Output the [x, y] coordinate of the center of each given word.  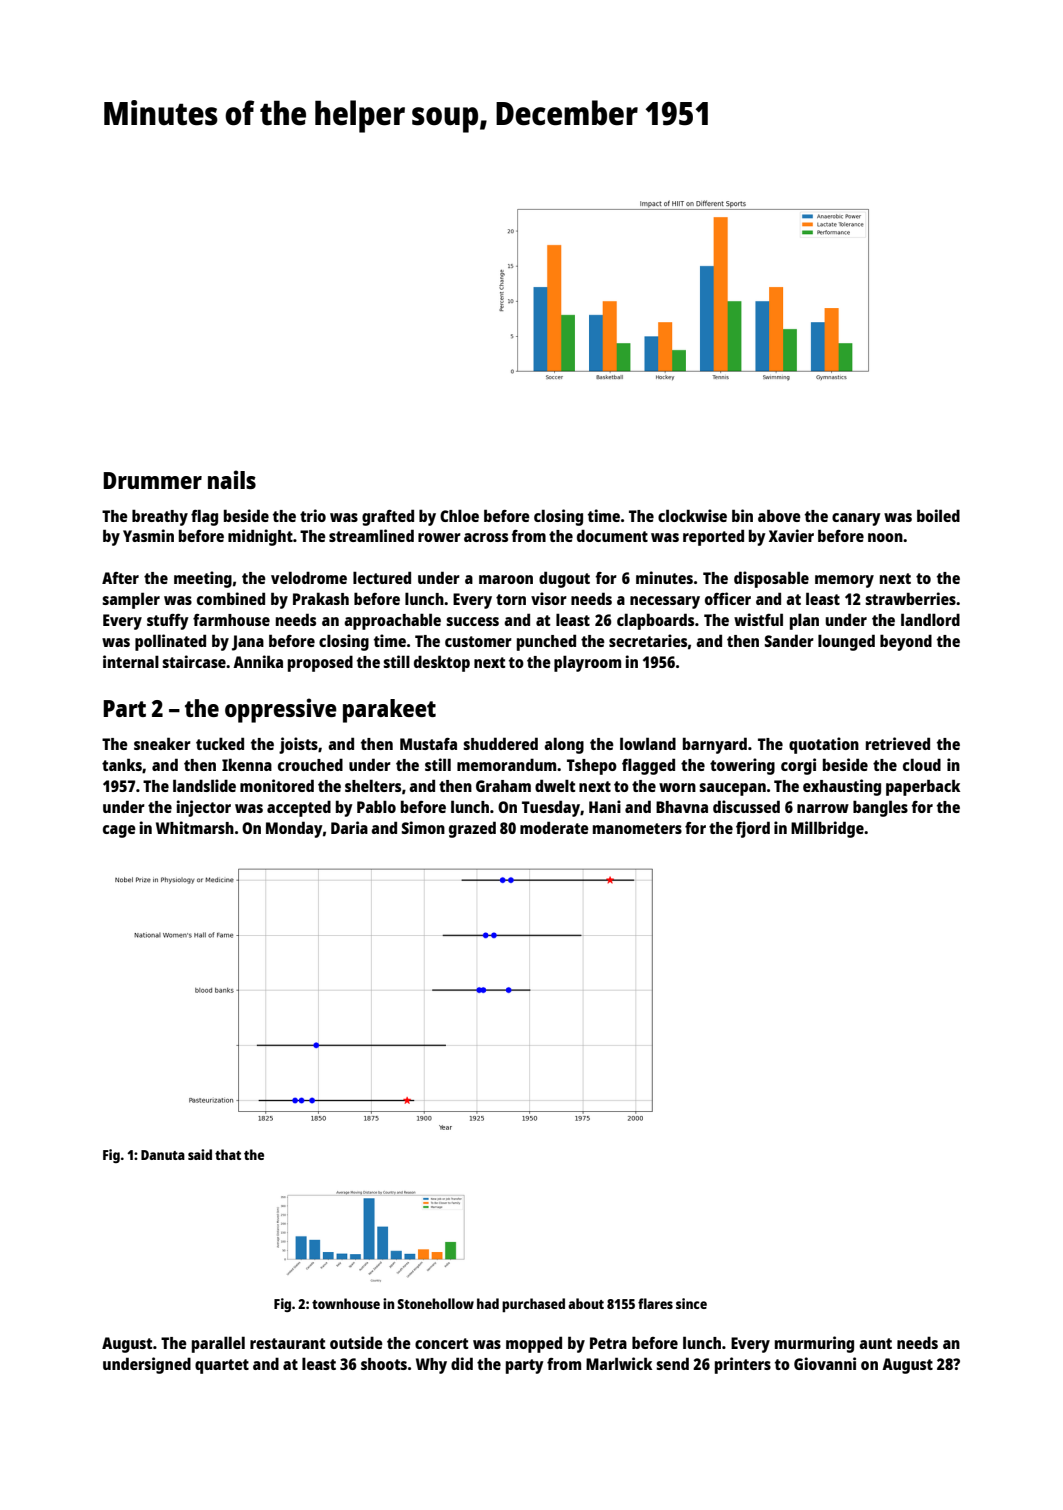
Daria [349, 827]
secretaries [648, 640]
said [200, 1154]
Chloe [459, 515]
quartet [222, 1366]
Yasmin [148, 535]
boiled [938, 515]
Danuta [163, 1155]
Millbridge [827, 829]
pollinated [170, 642]
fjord [753, 829]
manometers [637, 828]
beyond [906, 642]
